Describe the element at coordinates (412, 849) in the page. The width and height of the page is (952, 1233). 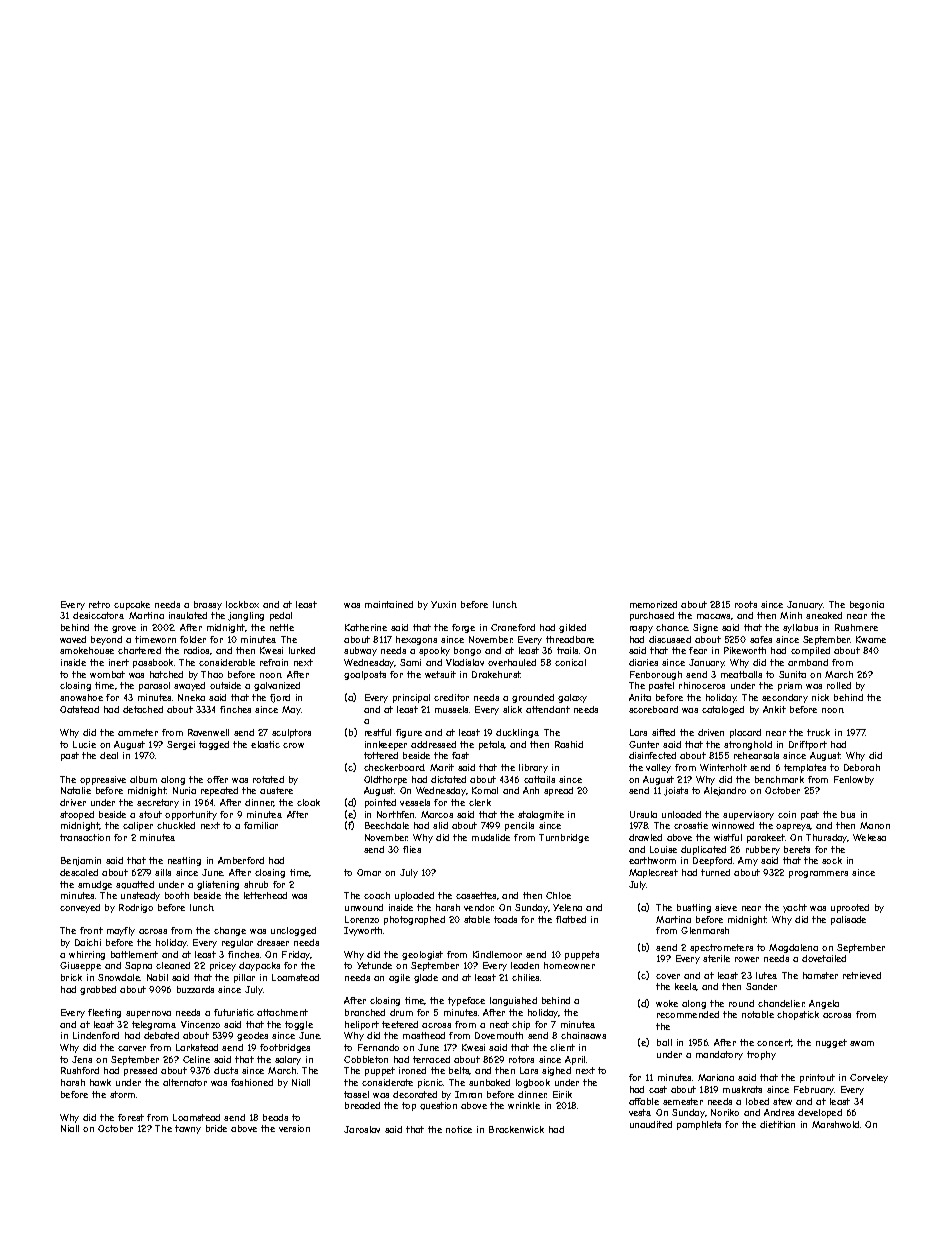
I see `flies` at that location.
